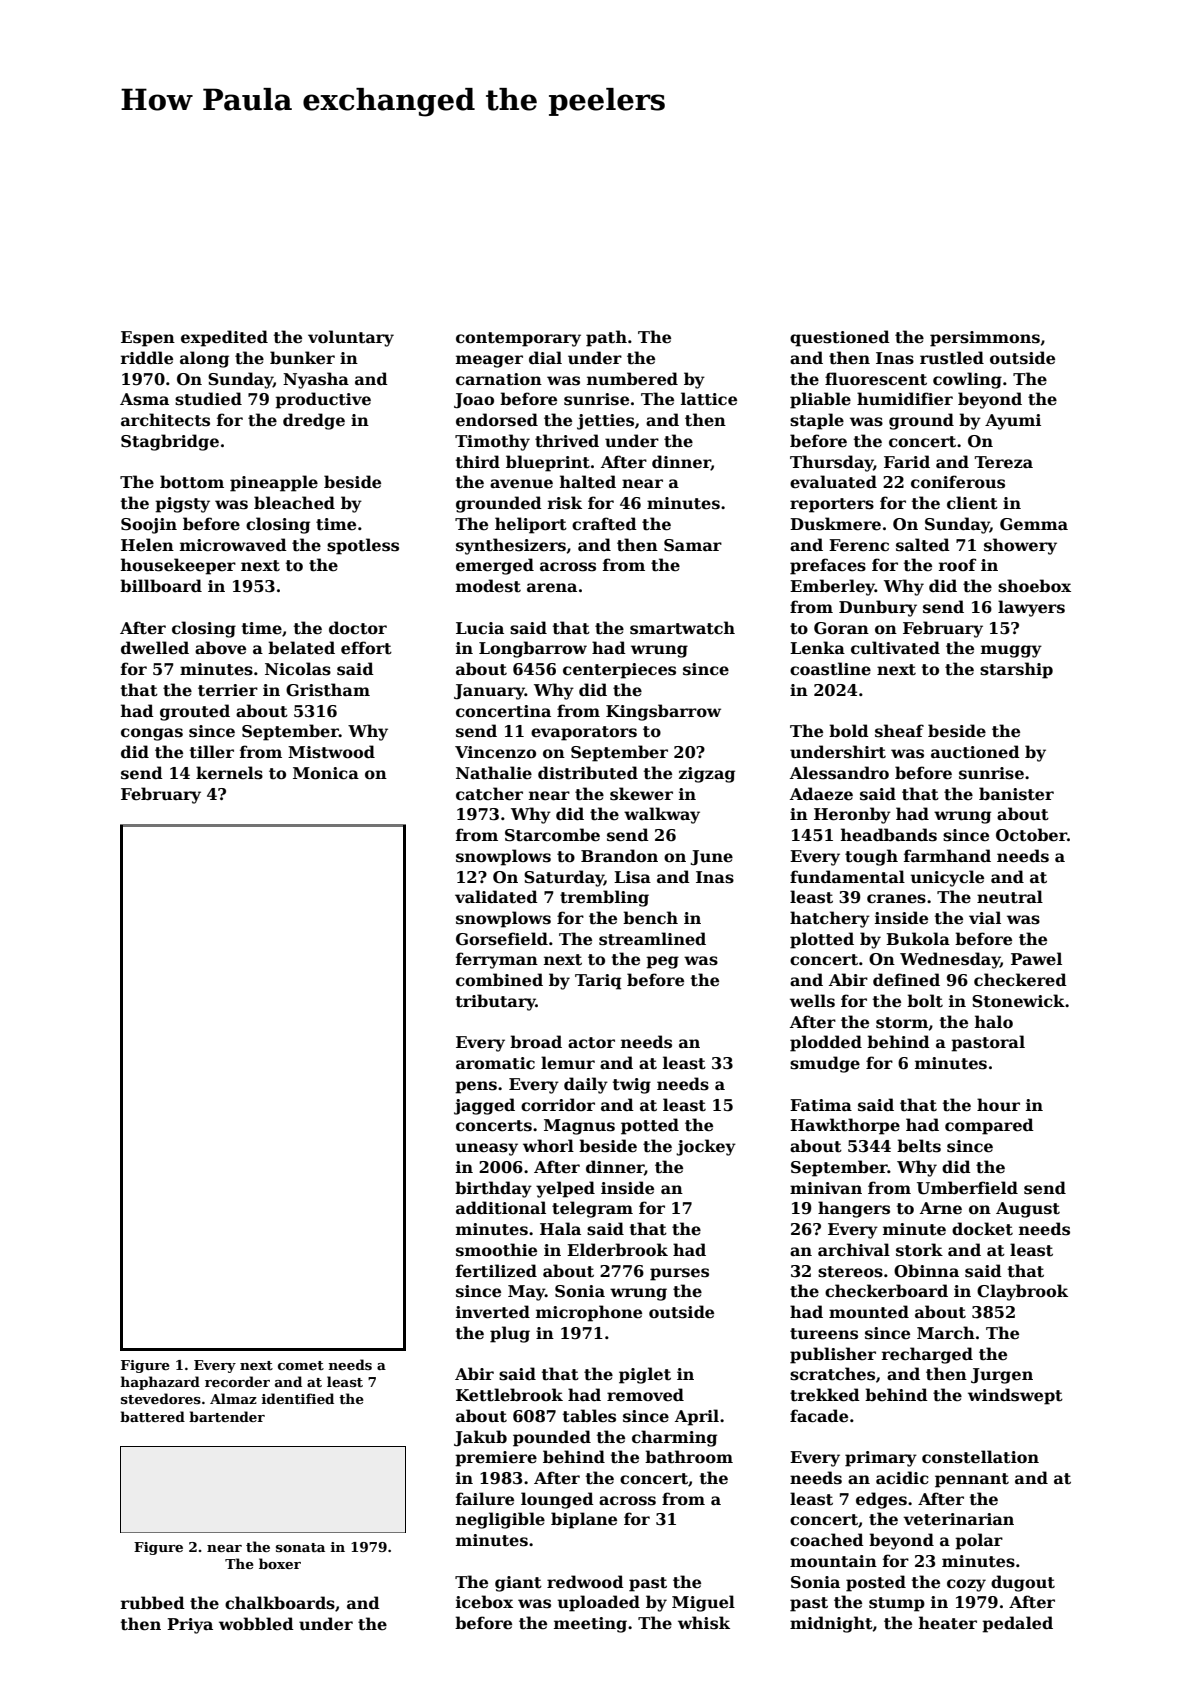 This screenshot has width=1196, height=1692. Describe the element at coordinates (662, 962) in the screenshot. I see `peg` at that location.
